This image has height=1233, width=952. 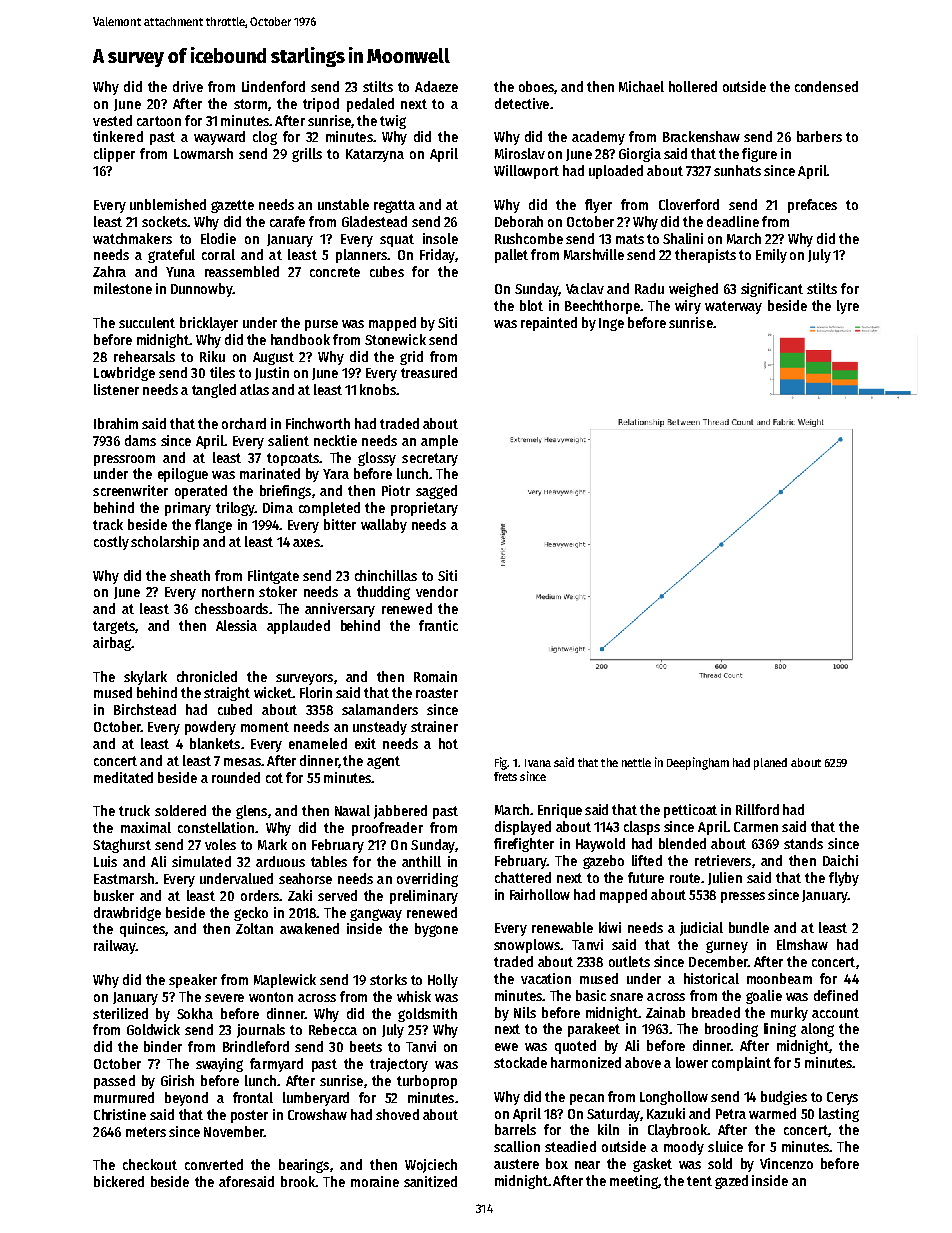 What do you see at coordinates (786, 1163) in the image?
I see `Vincenzo` at bounding box center [786, 1163].
